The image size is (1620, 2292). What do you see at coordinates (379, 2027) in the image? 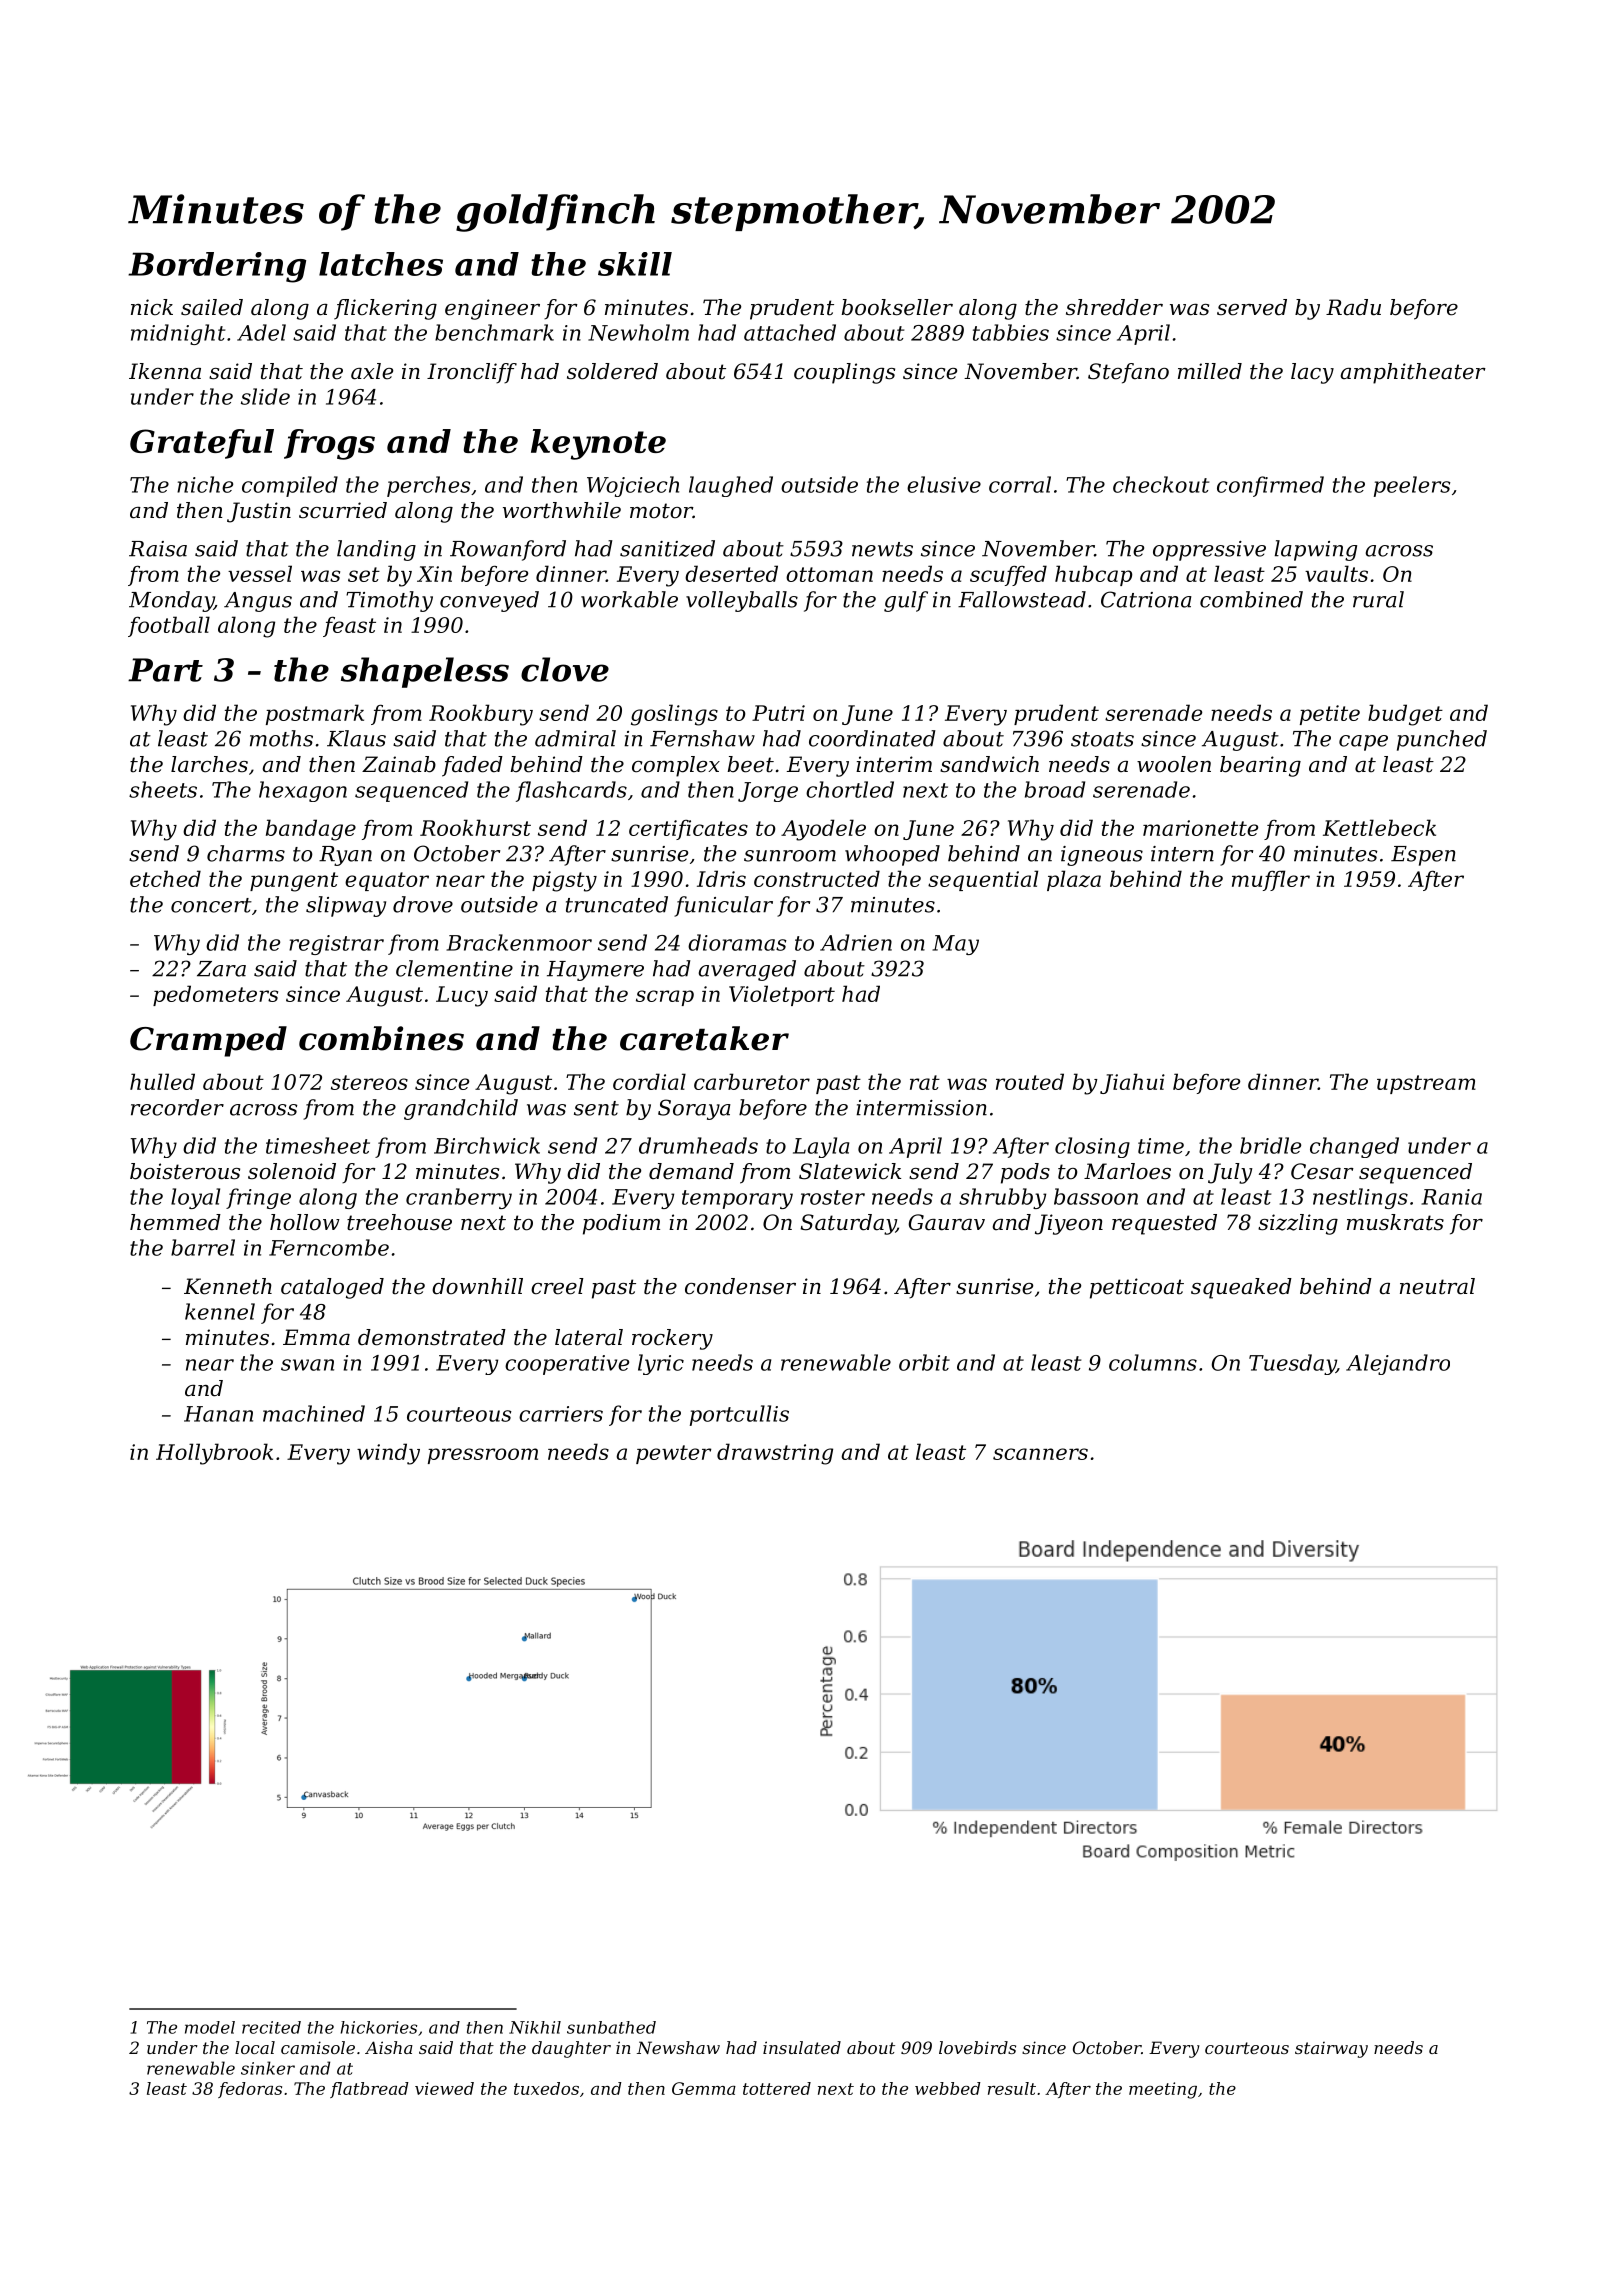
I see `hickories` at bounding box center [379, 2027].
